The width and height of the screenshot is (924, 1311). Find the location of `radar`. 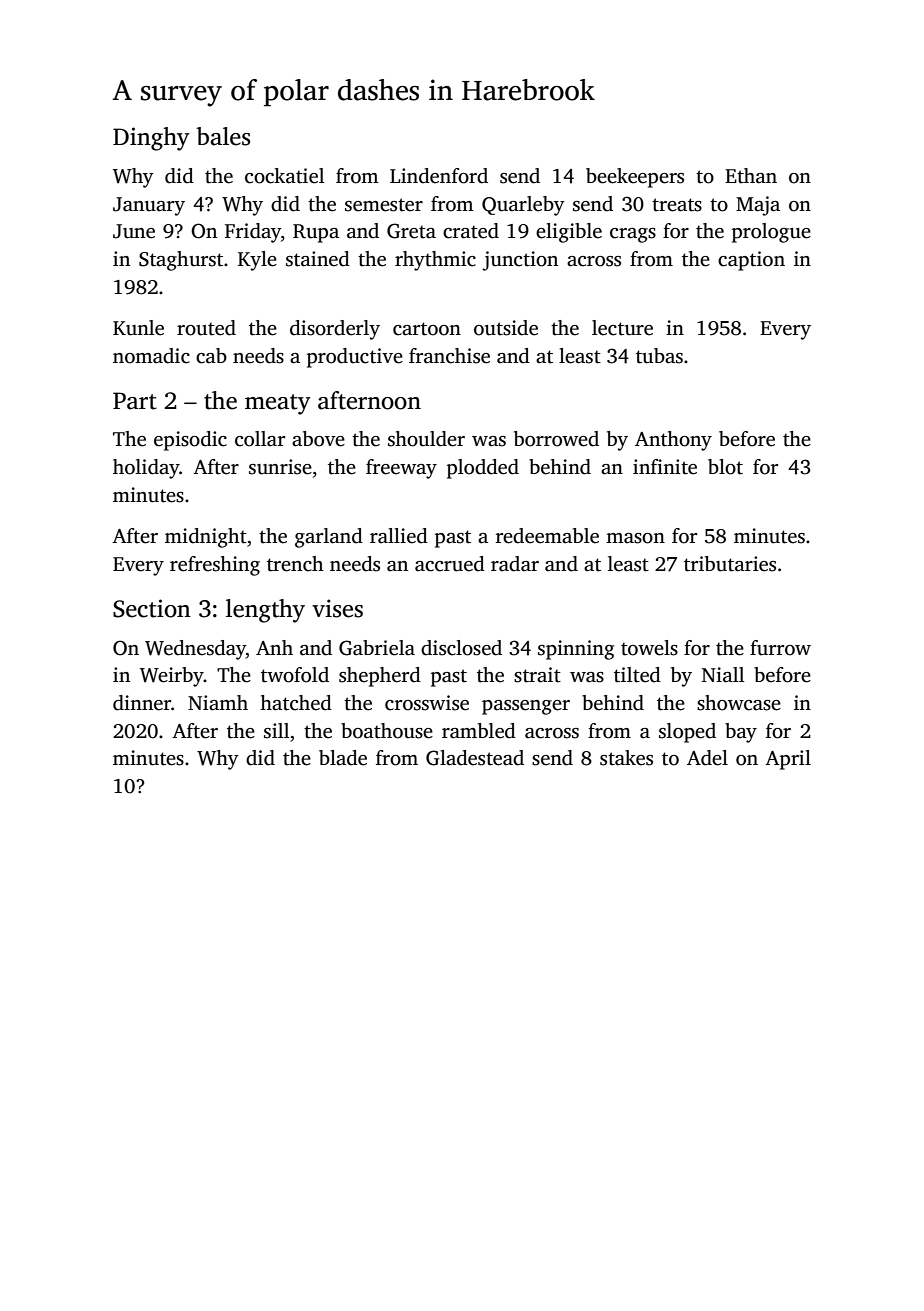

radar is located at coordinates (515, 564).
